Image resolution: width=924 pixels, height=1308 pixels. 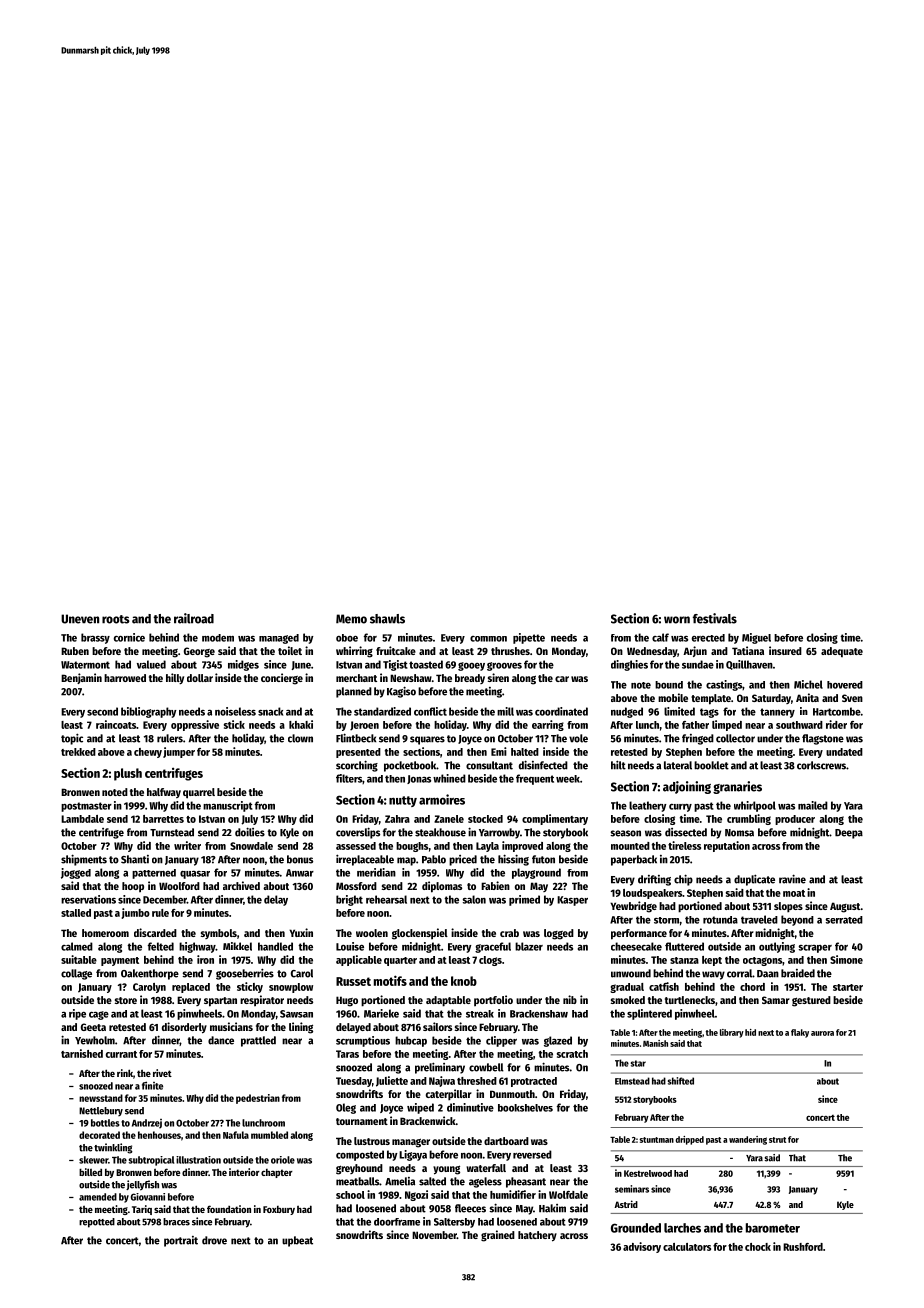 I want to click on woolen, so click(x=372, y=933).
